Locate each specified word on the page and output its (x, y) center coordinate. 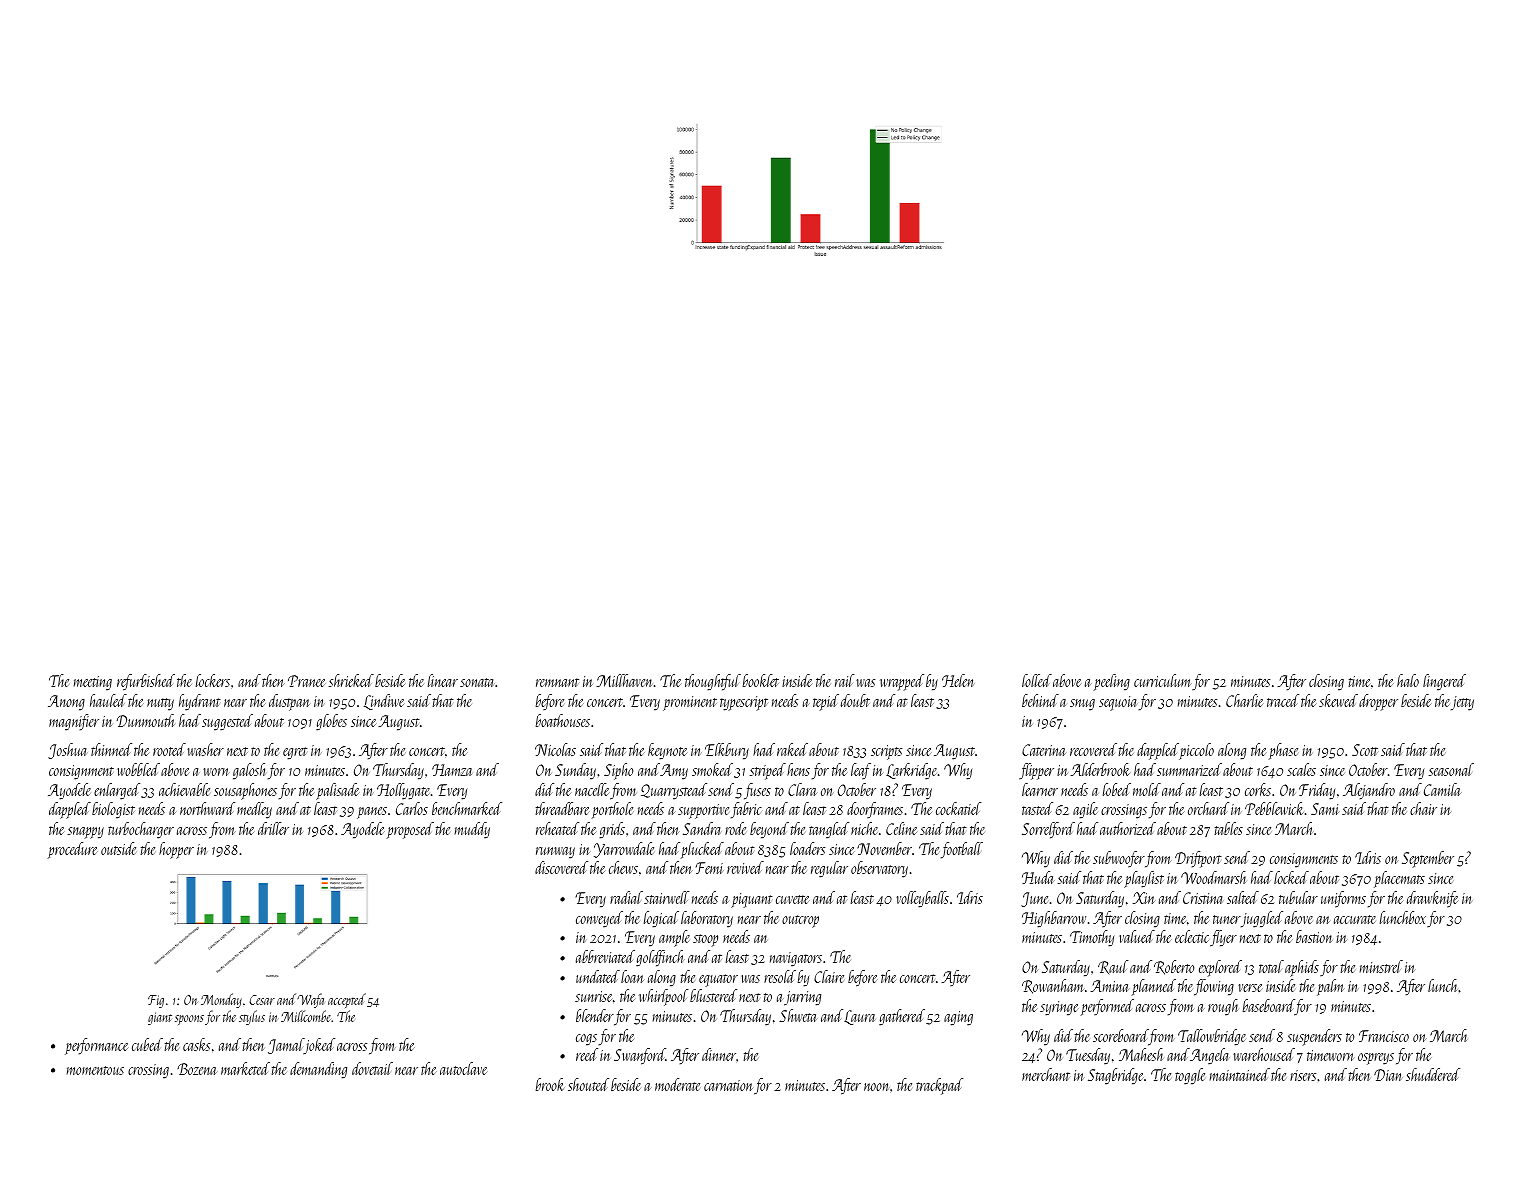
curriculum (1163, 680)
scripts (886, 752)
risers (1303, 1075)
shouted (588, 1084)
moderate (677, 1084)
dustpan (289, 702)
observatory (879, 869)
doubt (855, 700)
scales (1301, 769)
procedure (73, 850)
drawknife (1432, 899)
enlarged (117, 791)
